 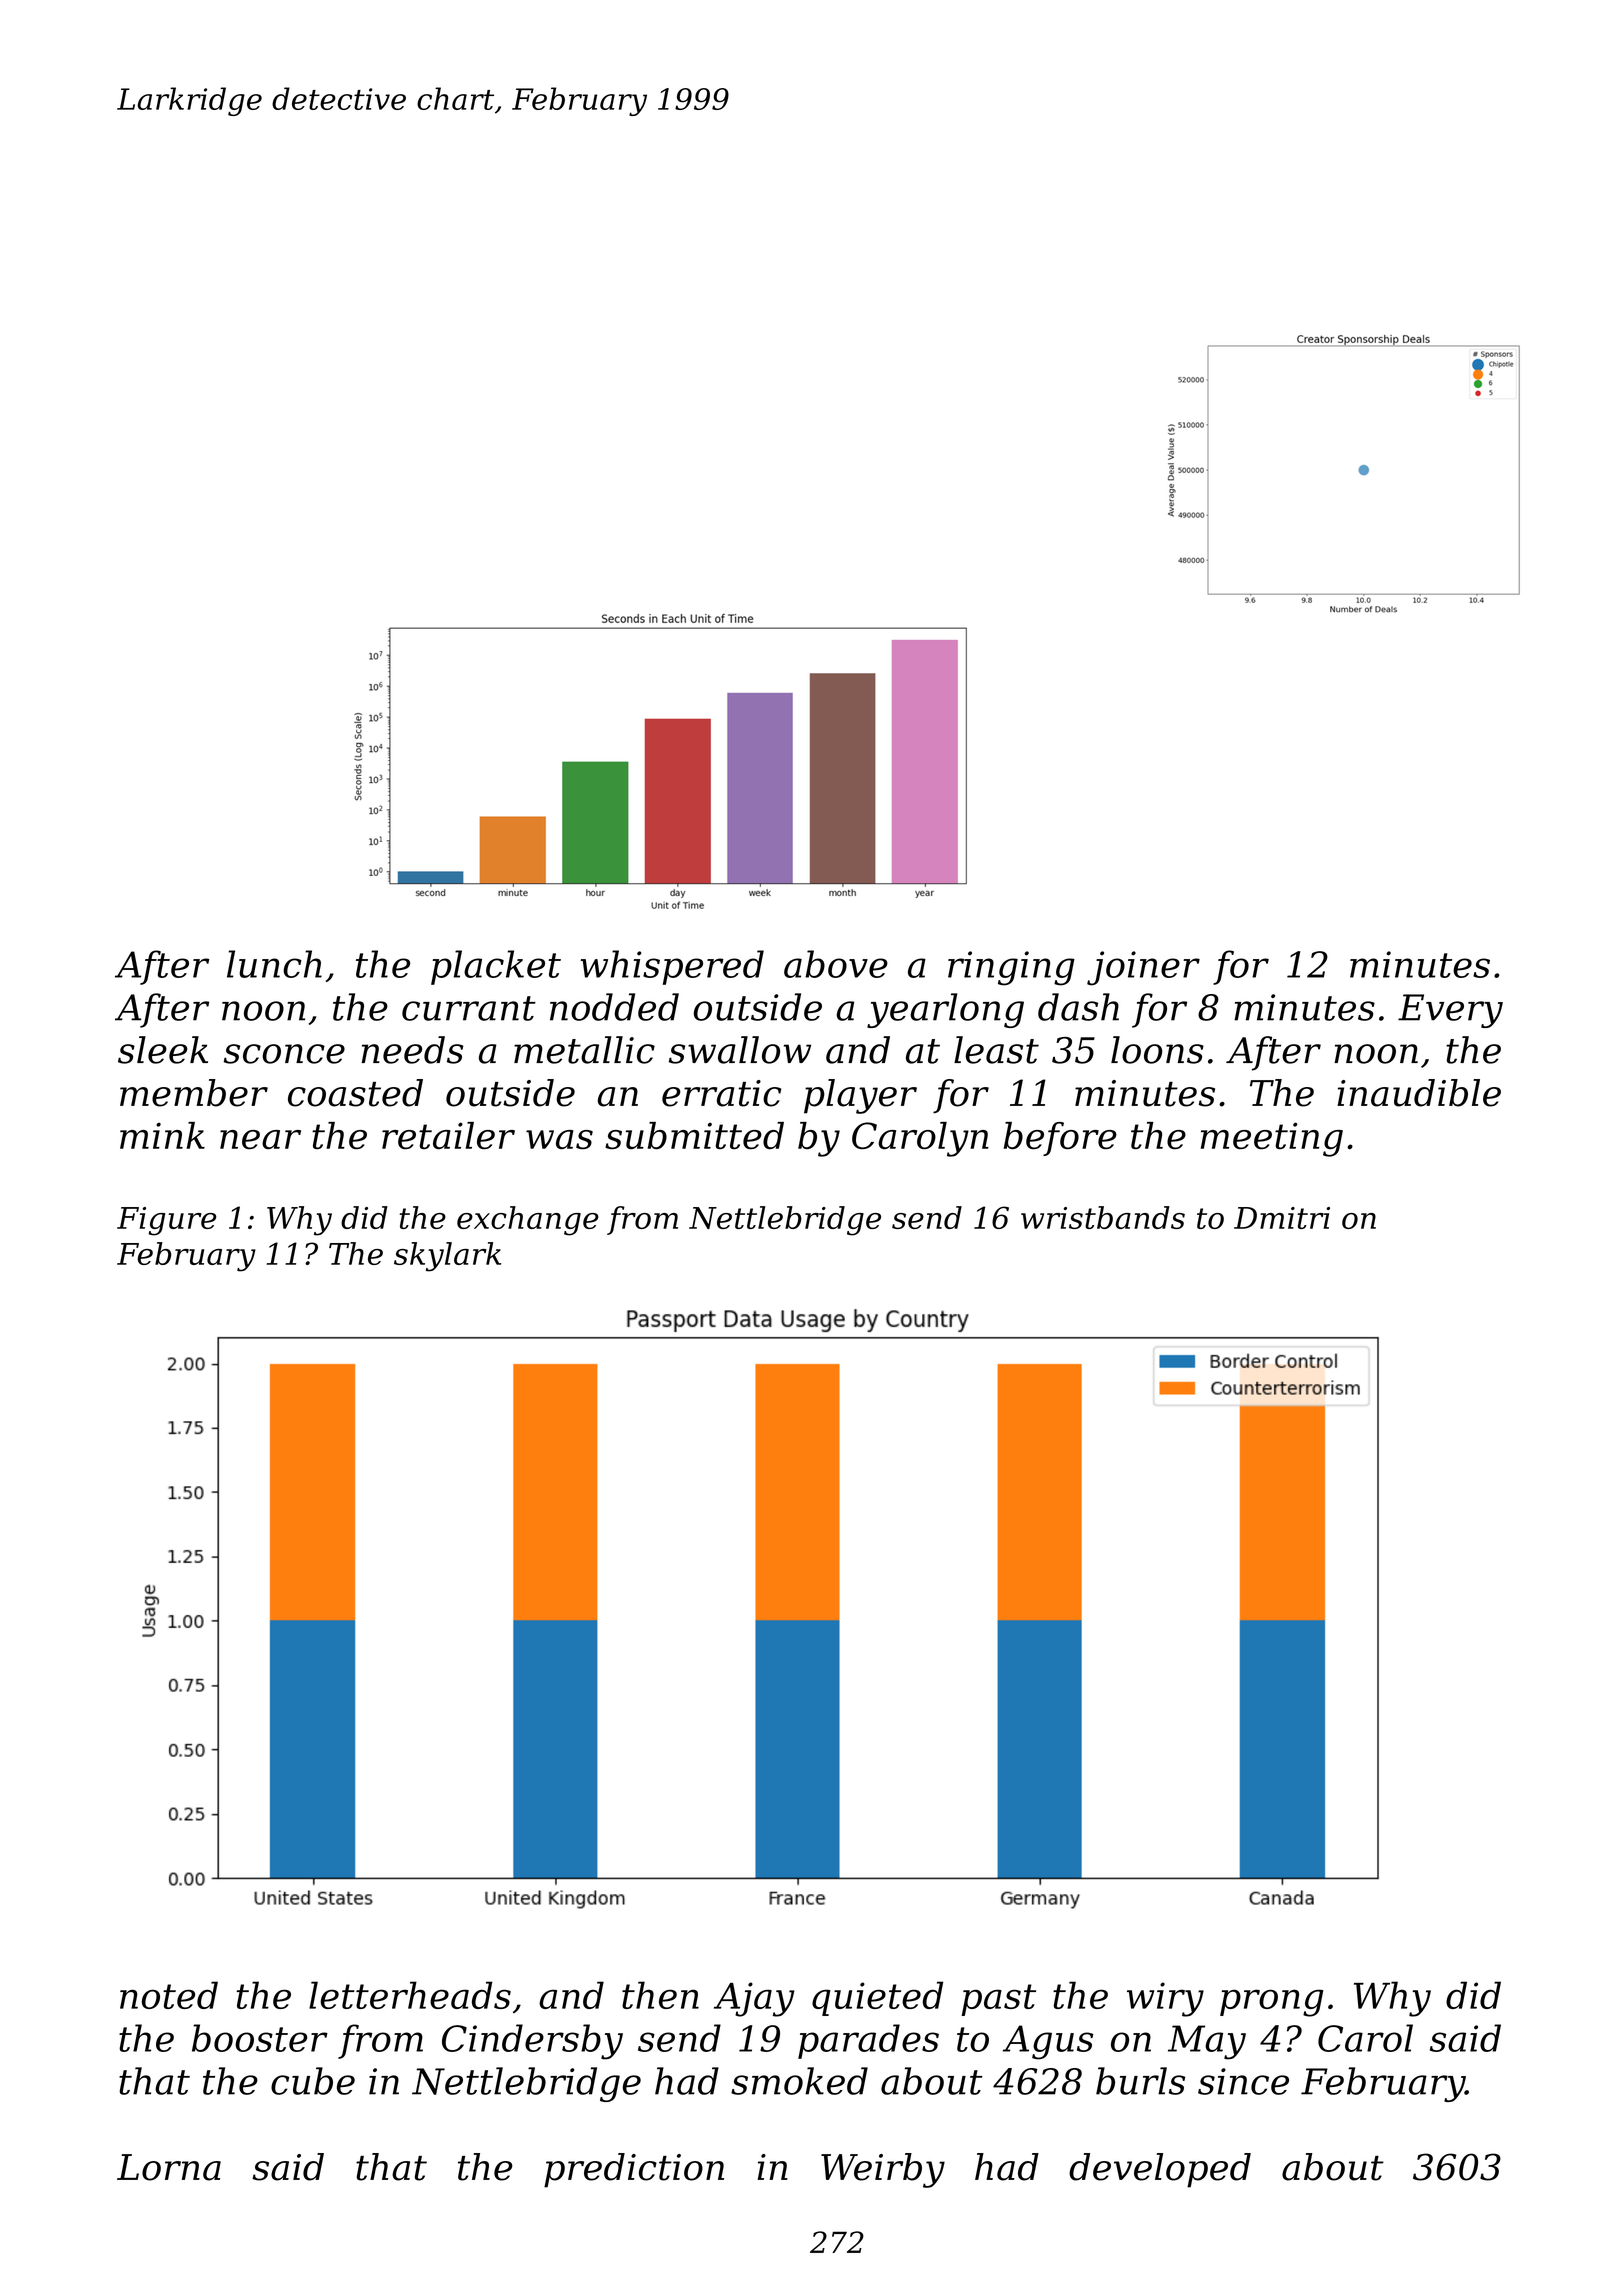 What do you see at coordinates (410, 1995) in the screenshot?
I see `letterheads` at bounding box center [410, 1995].
